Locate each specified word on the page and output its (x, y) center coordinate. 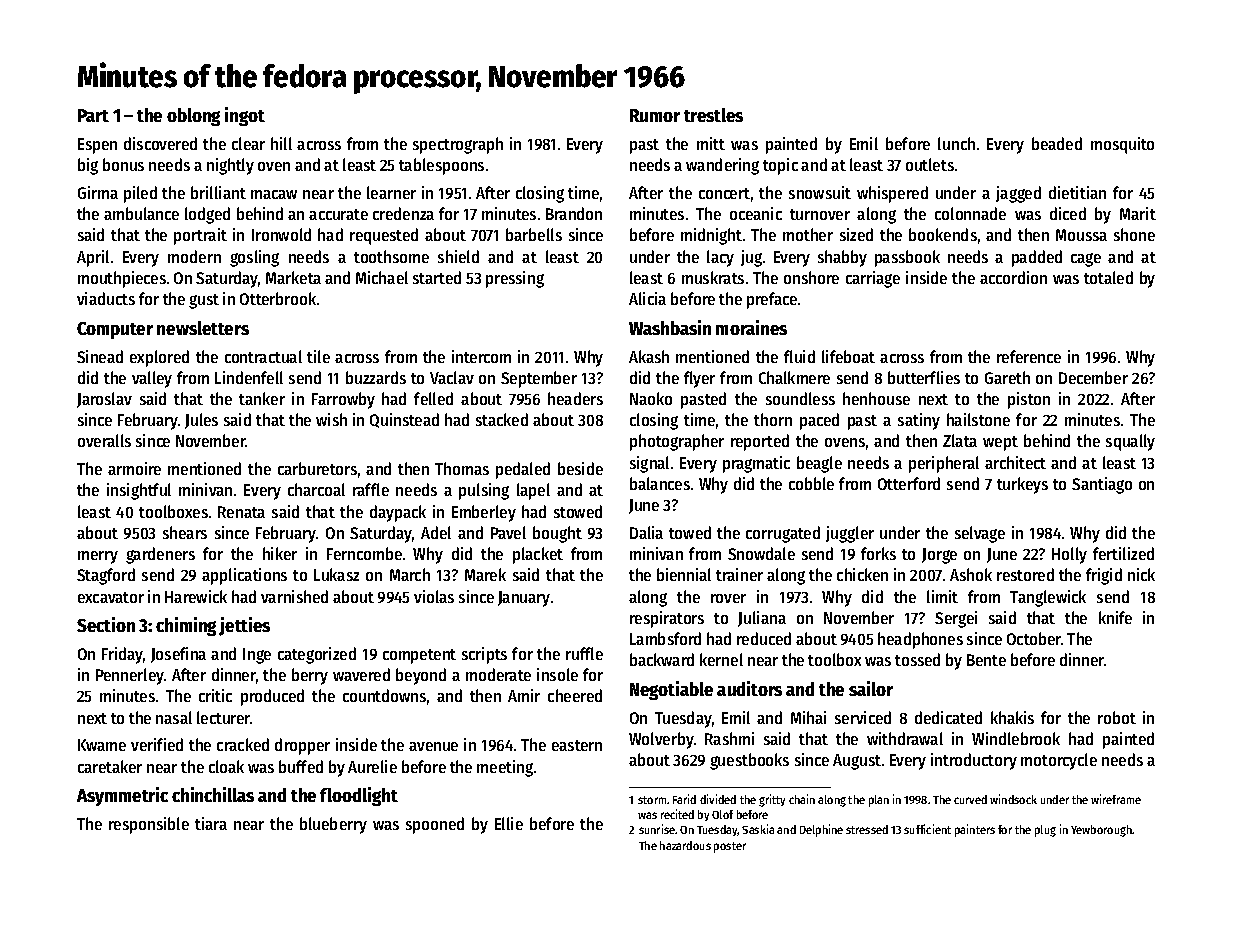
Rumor (655, 115)
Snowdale (761, 553)
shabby (842, 258)
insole (557, 674)
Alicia (647, 298)
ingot (245, 116)
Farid (684, 799)
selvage (980, 534)
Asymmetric (122, 796)
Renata (241, 512)
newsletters (203, 328)
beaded (1057, 143)
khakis (1012, 717)
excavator (111, 597)
